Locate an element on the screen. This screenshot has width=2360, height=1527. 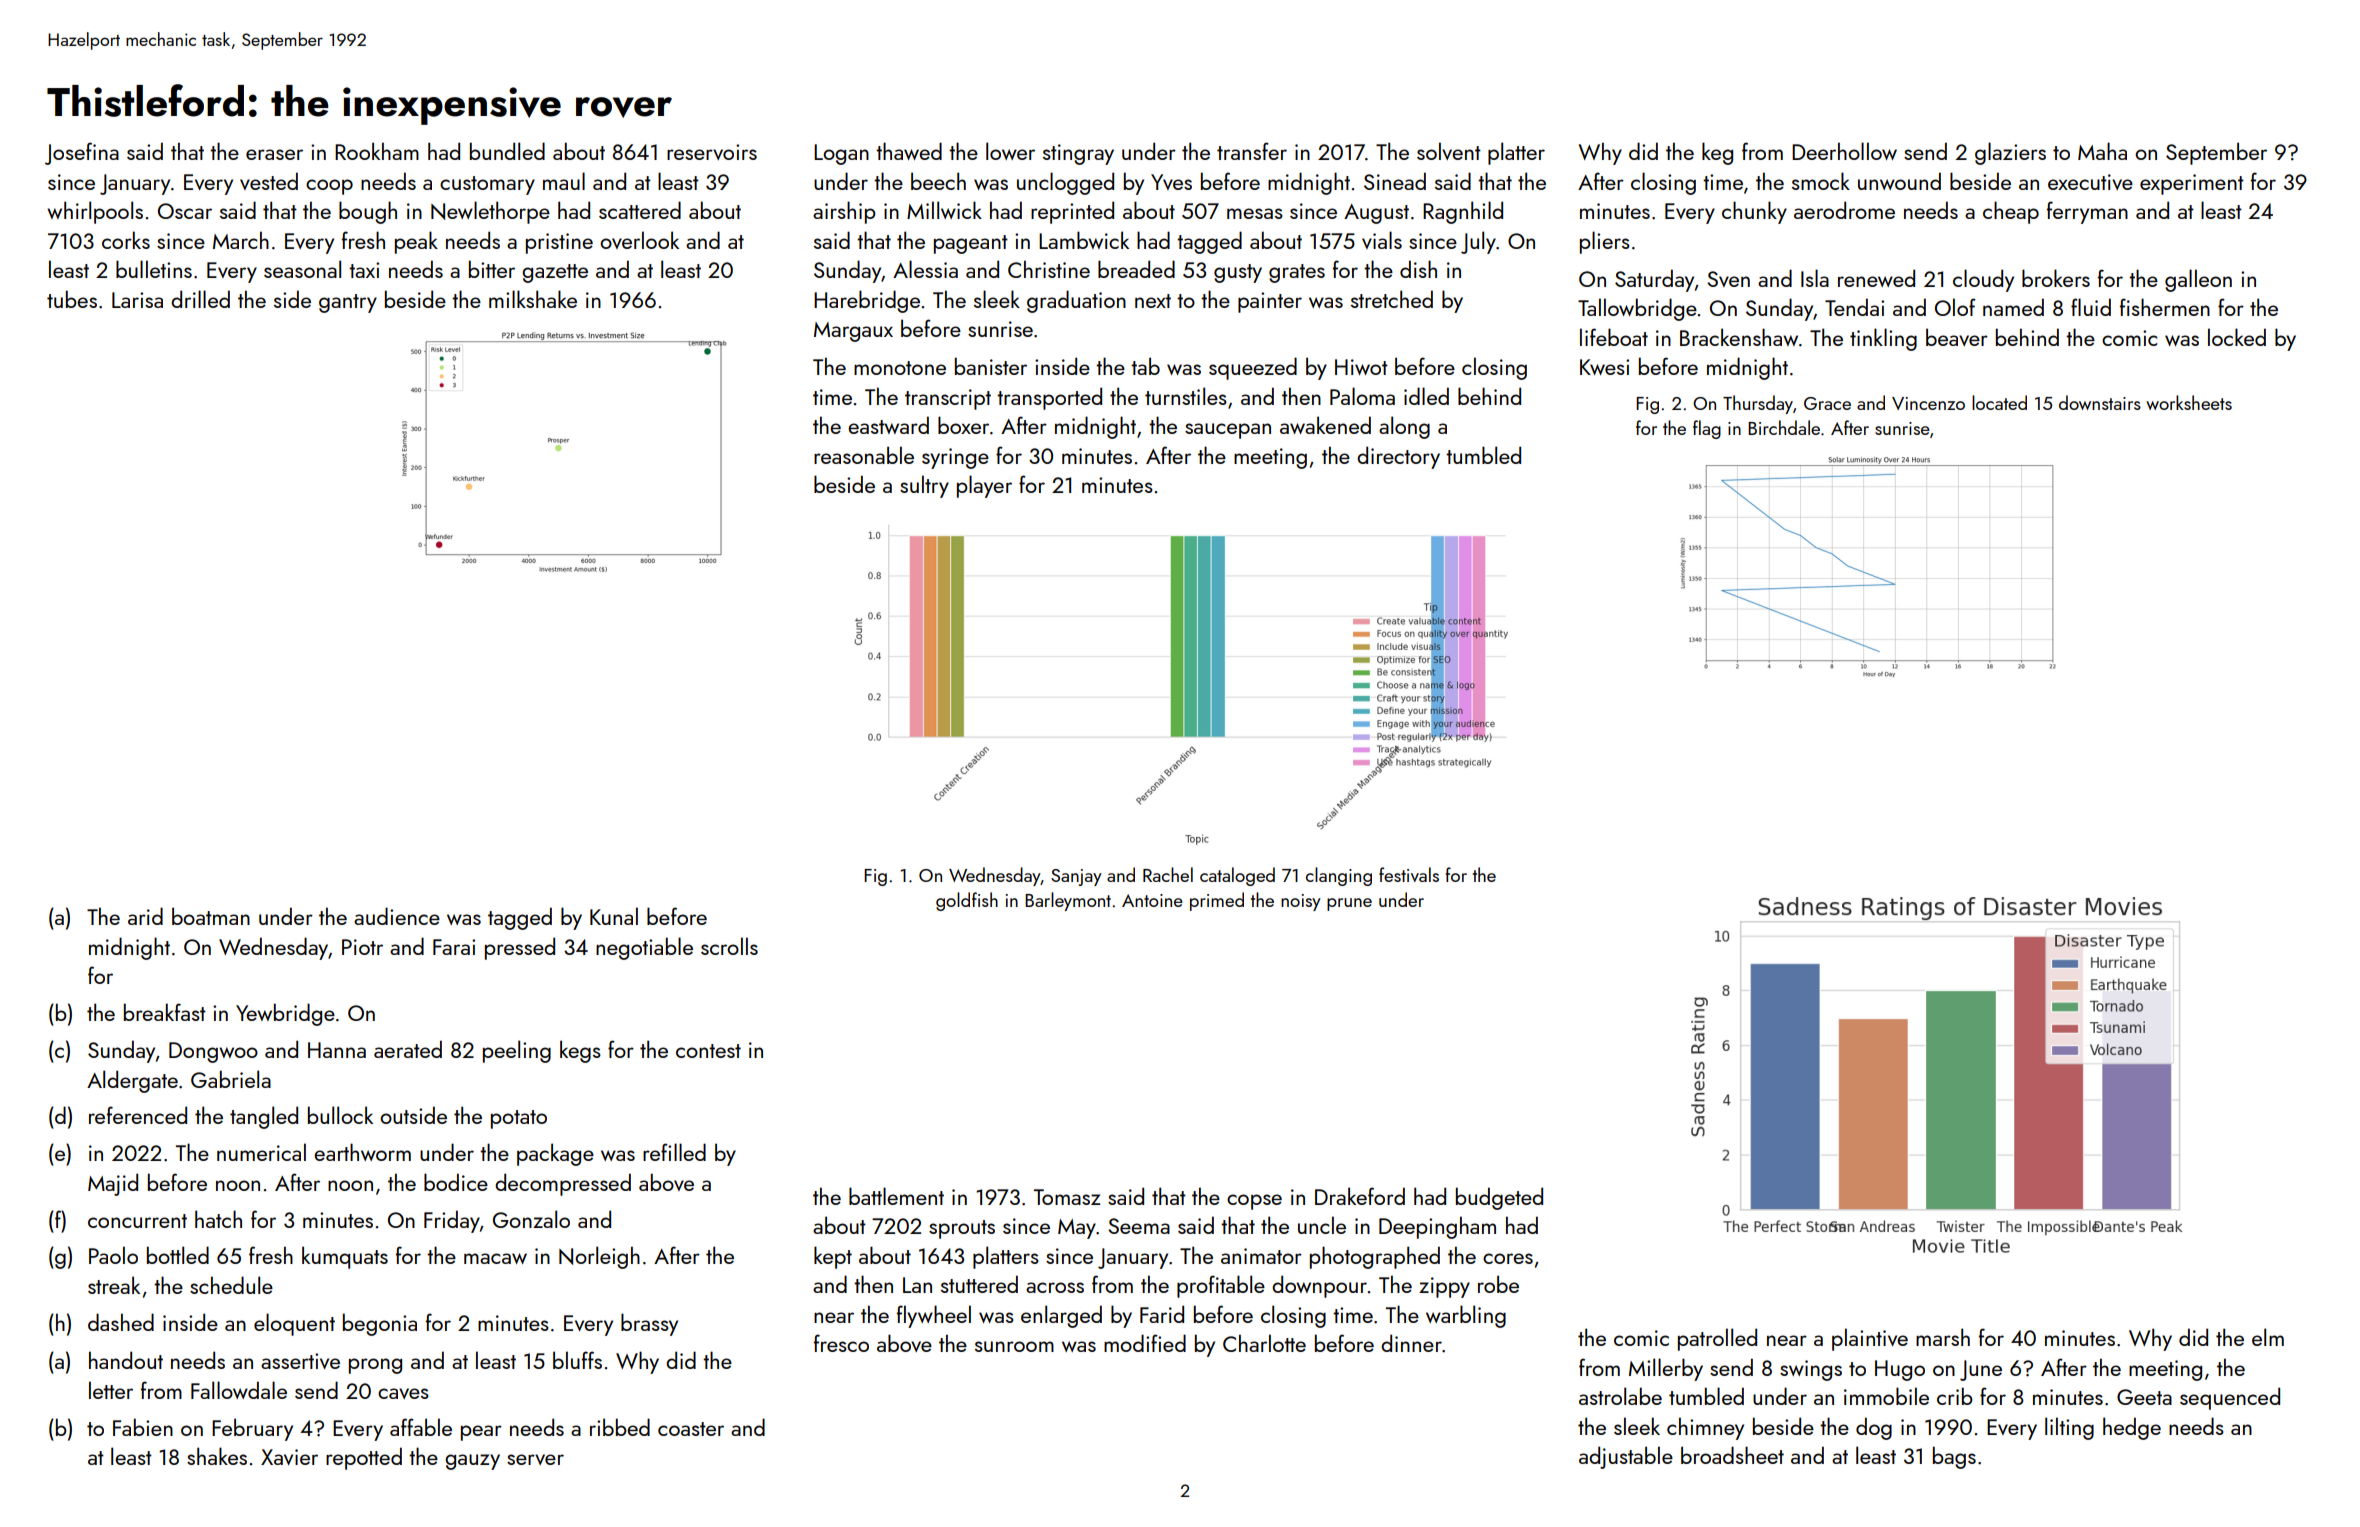
Piotr is located at coordinates (362, 947).
